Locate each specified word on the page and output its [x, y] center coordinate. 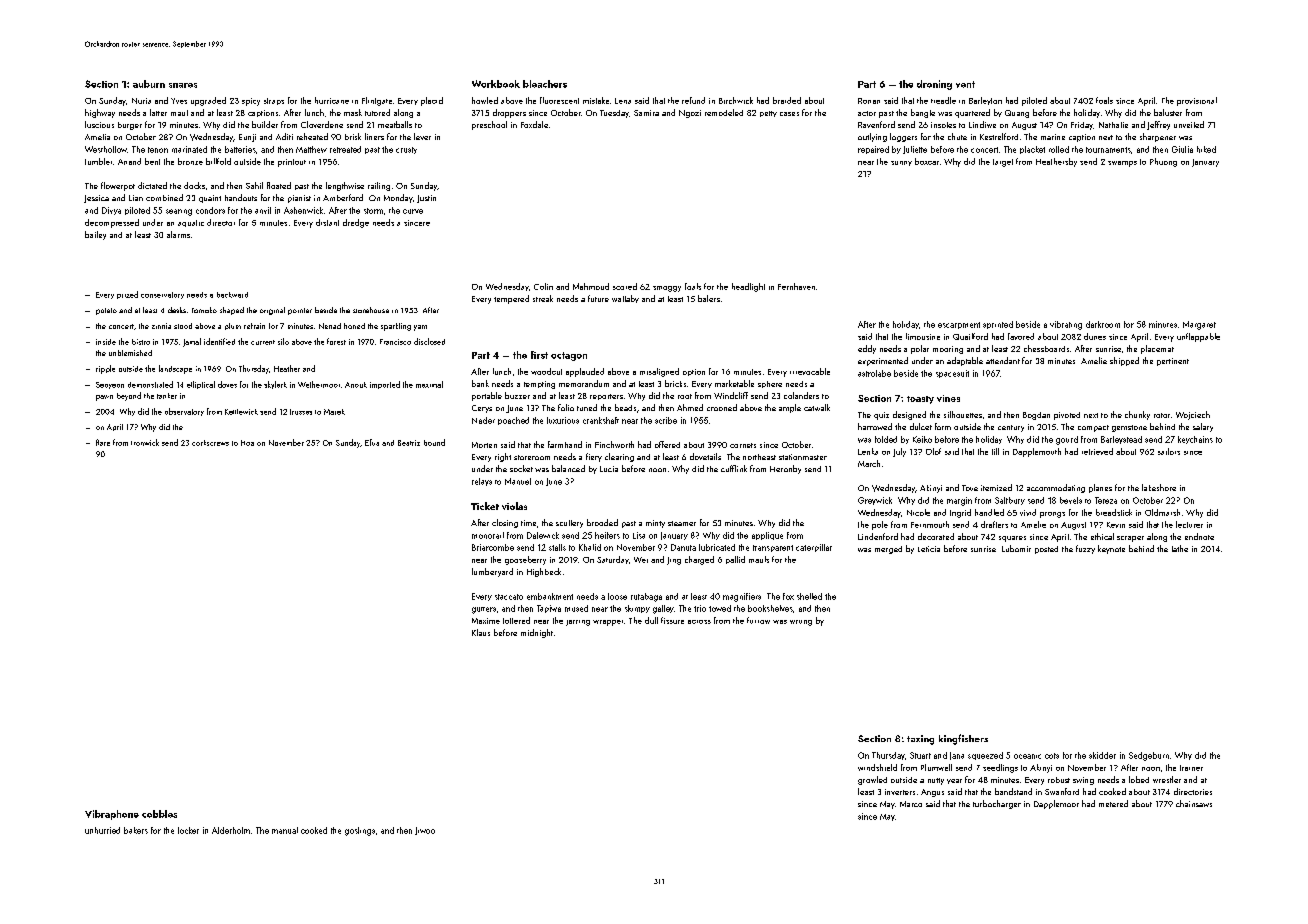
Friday [1082, 126]
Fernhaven [796, 286]
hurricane [332, 100]
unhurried [102, 830]
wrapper [608, 623]
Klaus [481, 632]
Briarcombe [493, 547]
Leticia [929, 549]
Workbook [496, 84]
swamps [1122, 164]
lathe [1180, 548]
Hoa [247, 443]
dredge [356, 223]
